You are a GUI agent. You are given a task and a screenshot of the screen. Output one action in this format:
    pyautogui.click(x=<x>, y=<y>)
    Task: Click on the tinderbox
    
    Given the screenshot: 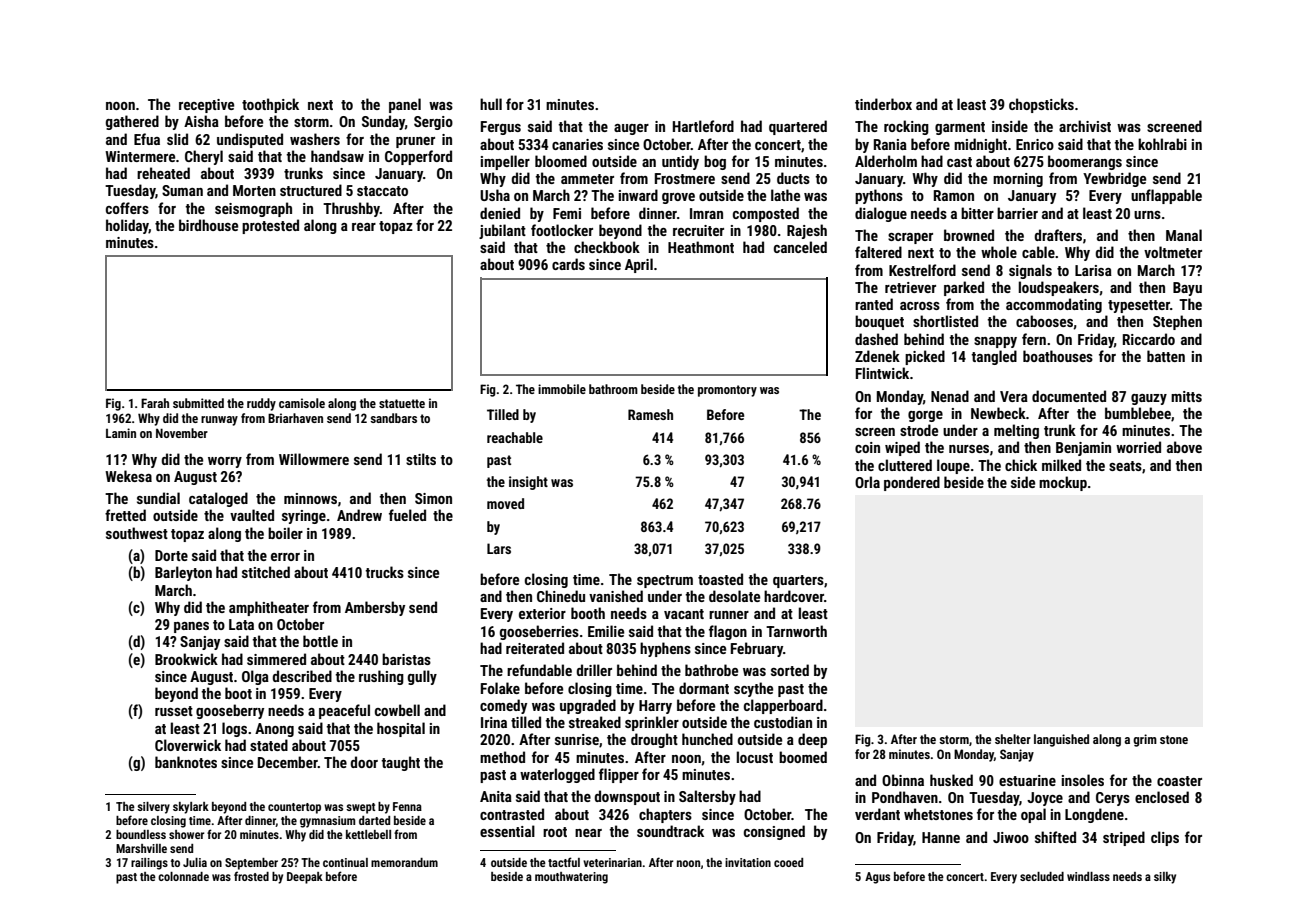 What is the action you would take?
    pyautogui.click(x=883, y=104)
